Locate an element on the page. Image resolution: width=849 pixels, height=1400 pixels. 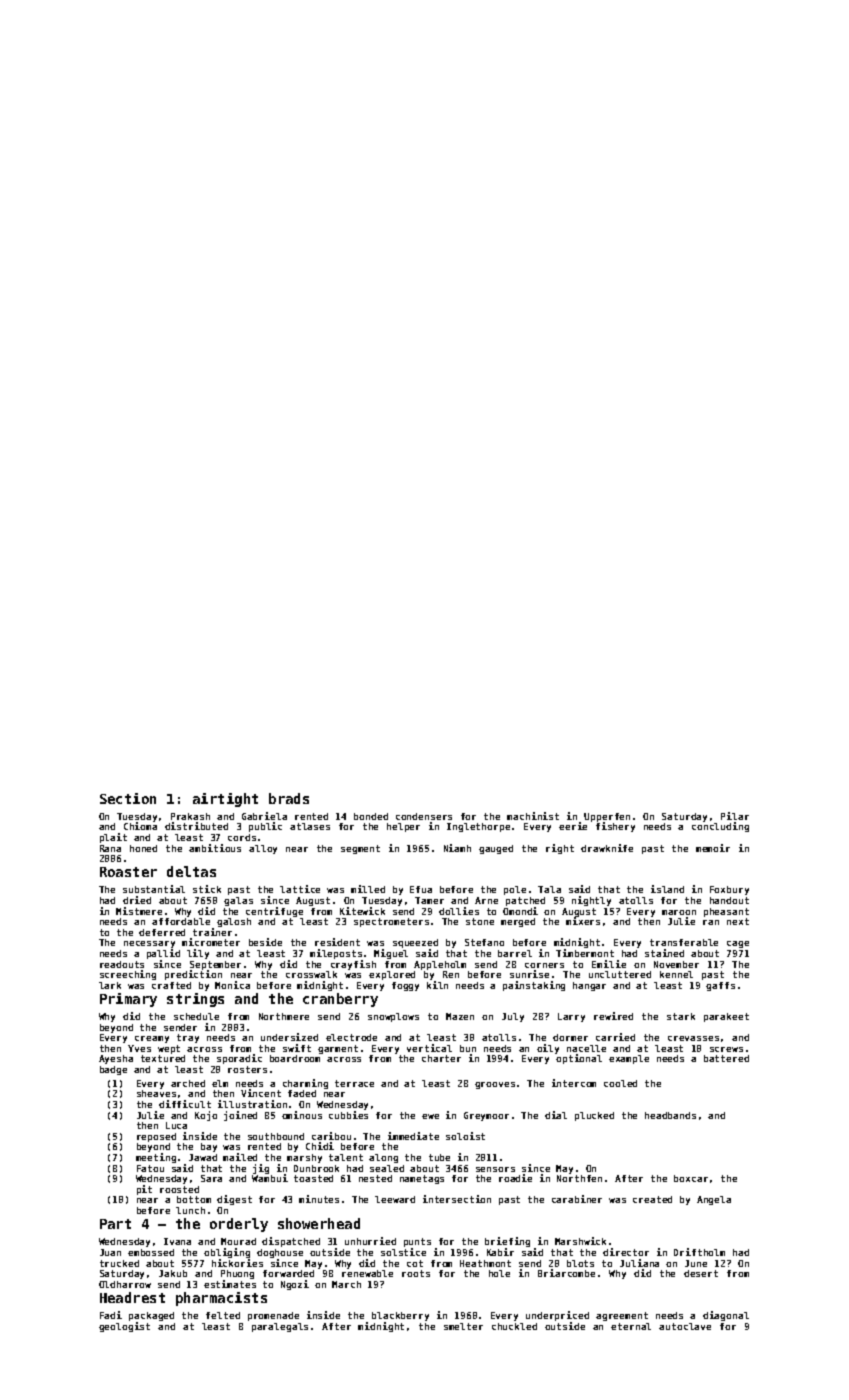
Primary is located at coordinates (128, 1000).
